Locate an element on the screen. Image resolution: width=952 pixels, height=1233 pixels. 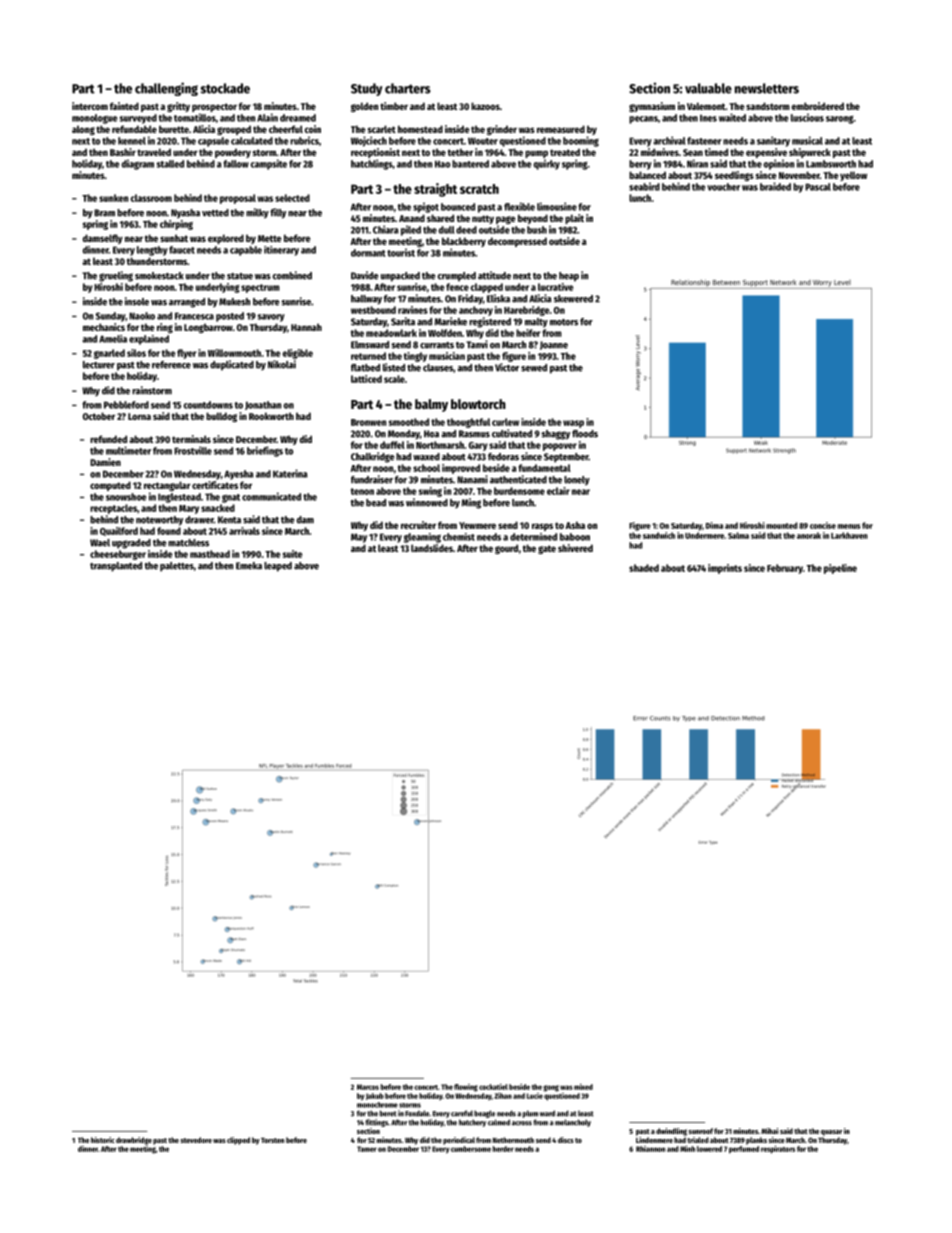
Jakub is located at coordinates (375, 1096).
